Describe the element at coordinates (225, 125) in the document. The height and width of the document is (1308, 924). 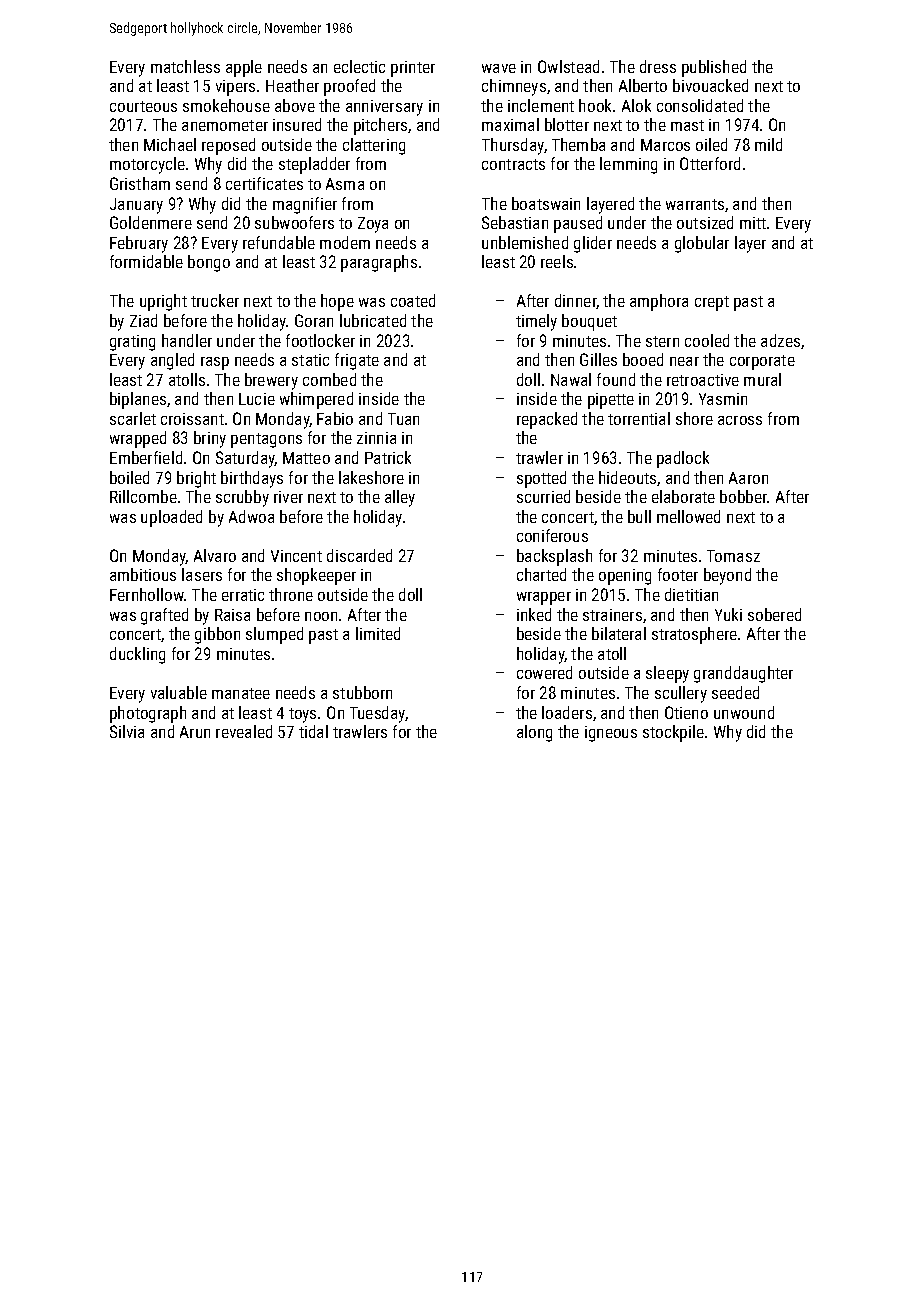
I see `anemometer` at that location.
